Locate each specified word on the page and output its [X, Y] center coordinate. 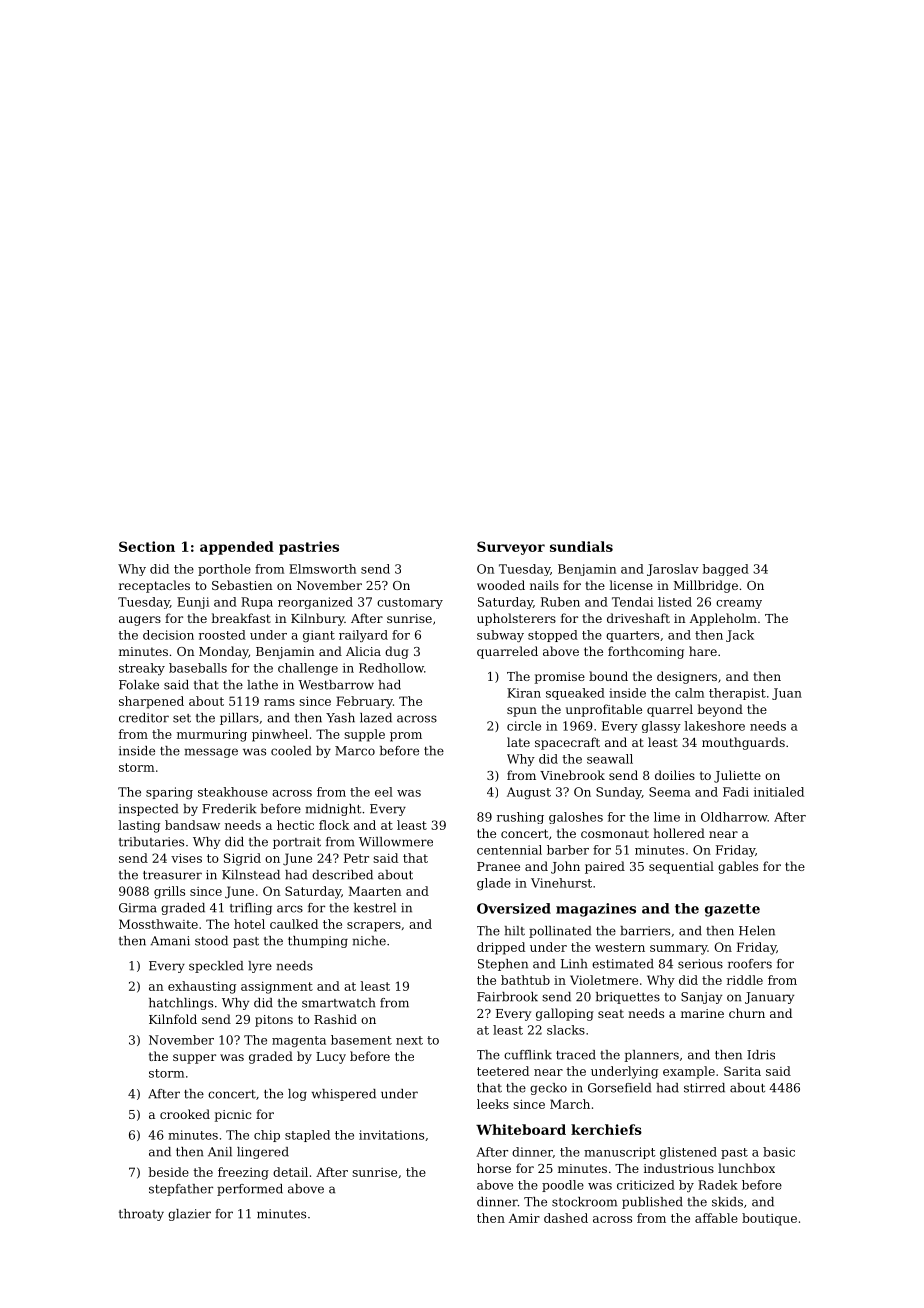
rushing [520, 818]
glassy [661, 727]
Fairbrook [507, 997]
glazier [189, 1215]
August [529, 793]
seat [611, 1013]
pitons [274, 1021]
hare [703, 651]
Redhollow [391, 668]
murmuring [212, 735]
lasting [139, 826]
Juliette [737, 776]
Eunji [193, 603]
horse [494, 1168]
